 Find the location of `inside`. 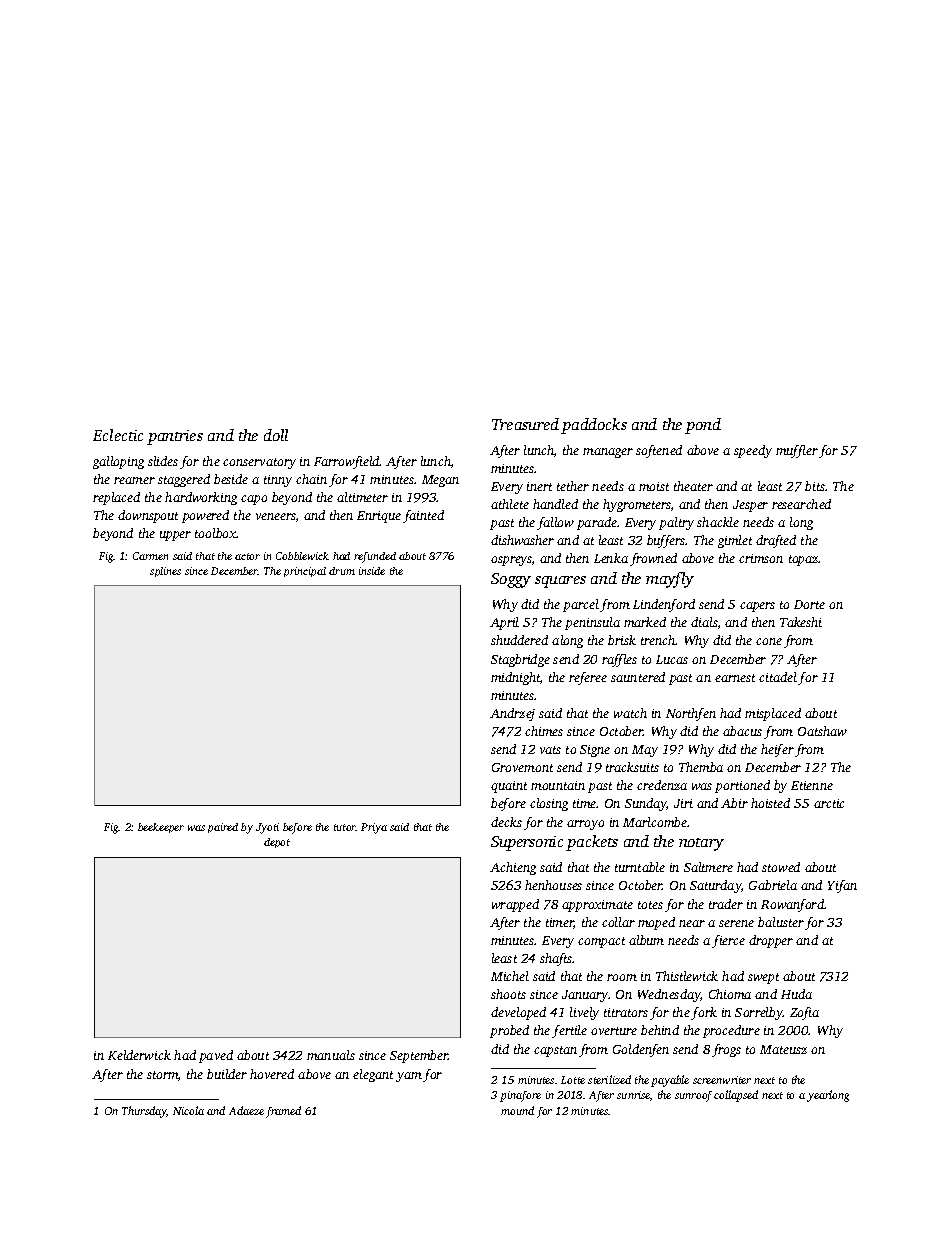

inside is located at coordinates (372, 571).
